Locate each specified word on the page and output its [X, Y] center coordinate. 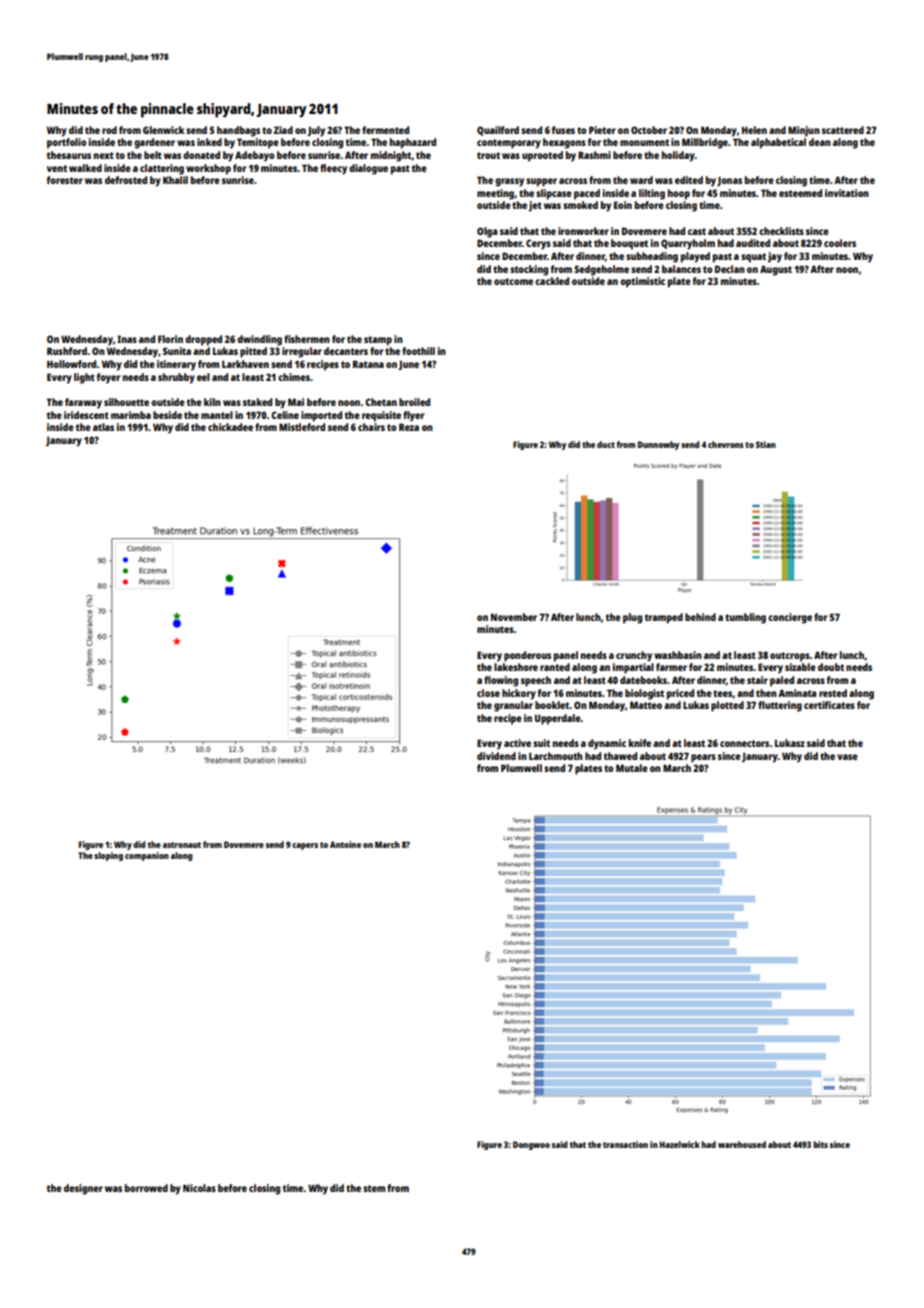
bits [820, 1144]
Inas [127, 339]
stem [374, 1188]
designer [83, 1189]
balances [681, 269]
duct [606, 444]
